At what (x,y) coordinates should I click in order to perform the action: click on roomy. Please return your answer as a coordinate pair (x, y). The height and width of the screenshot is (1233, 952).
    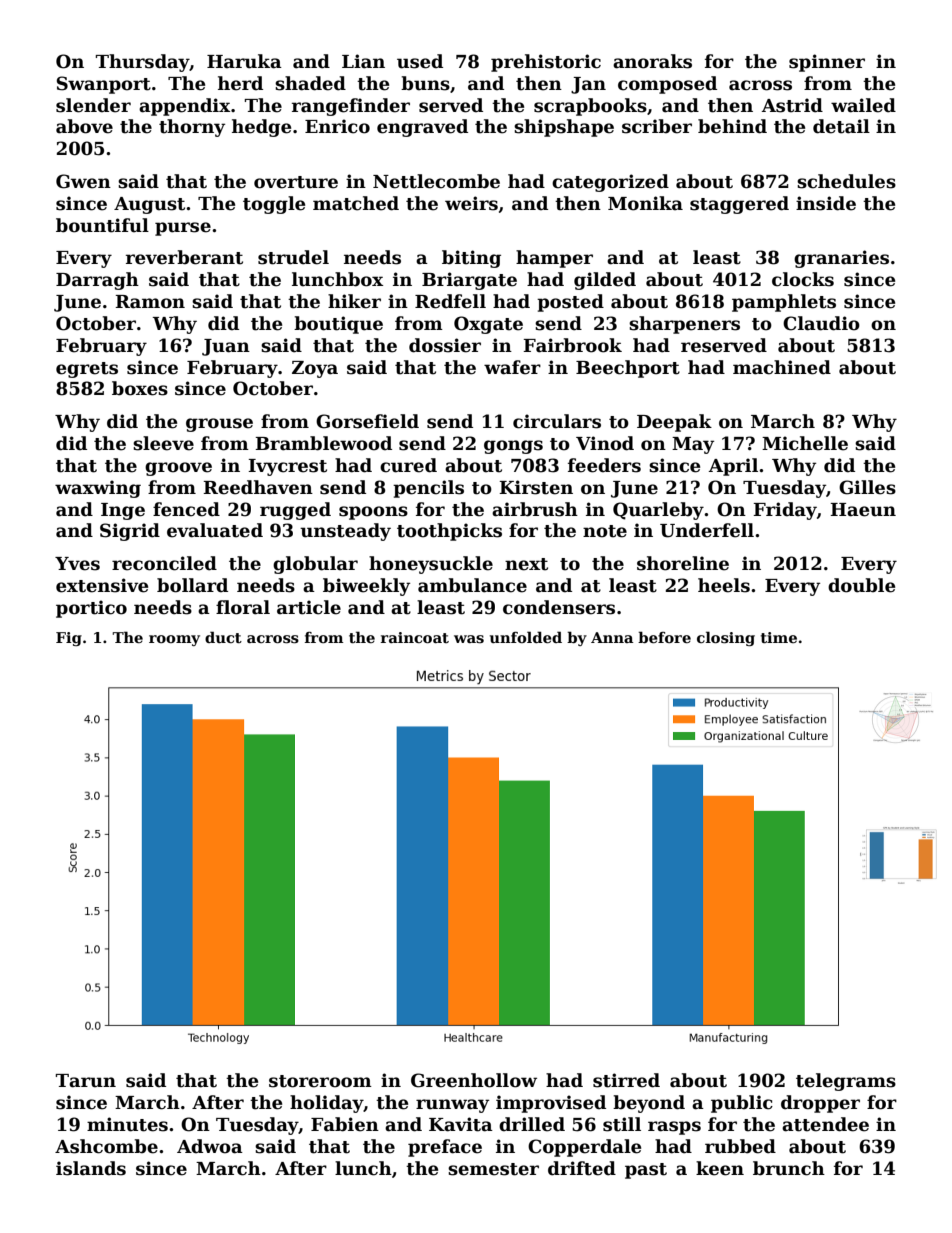
    Looking at the image, I should click on (174, 640).
